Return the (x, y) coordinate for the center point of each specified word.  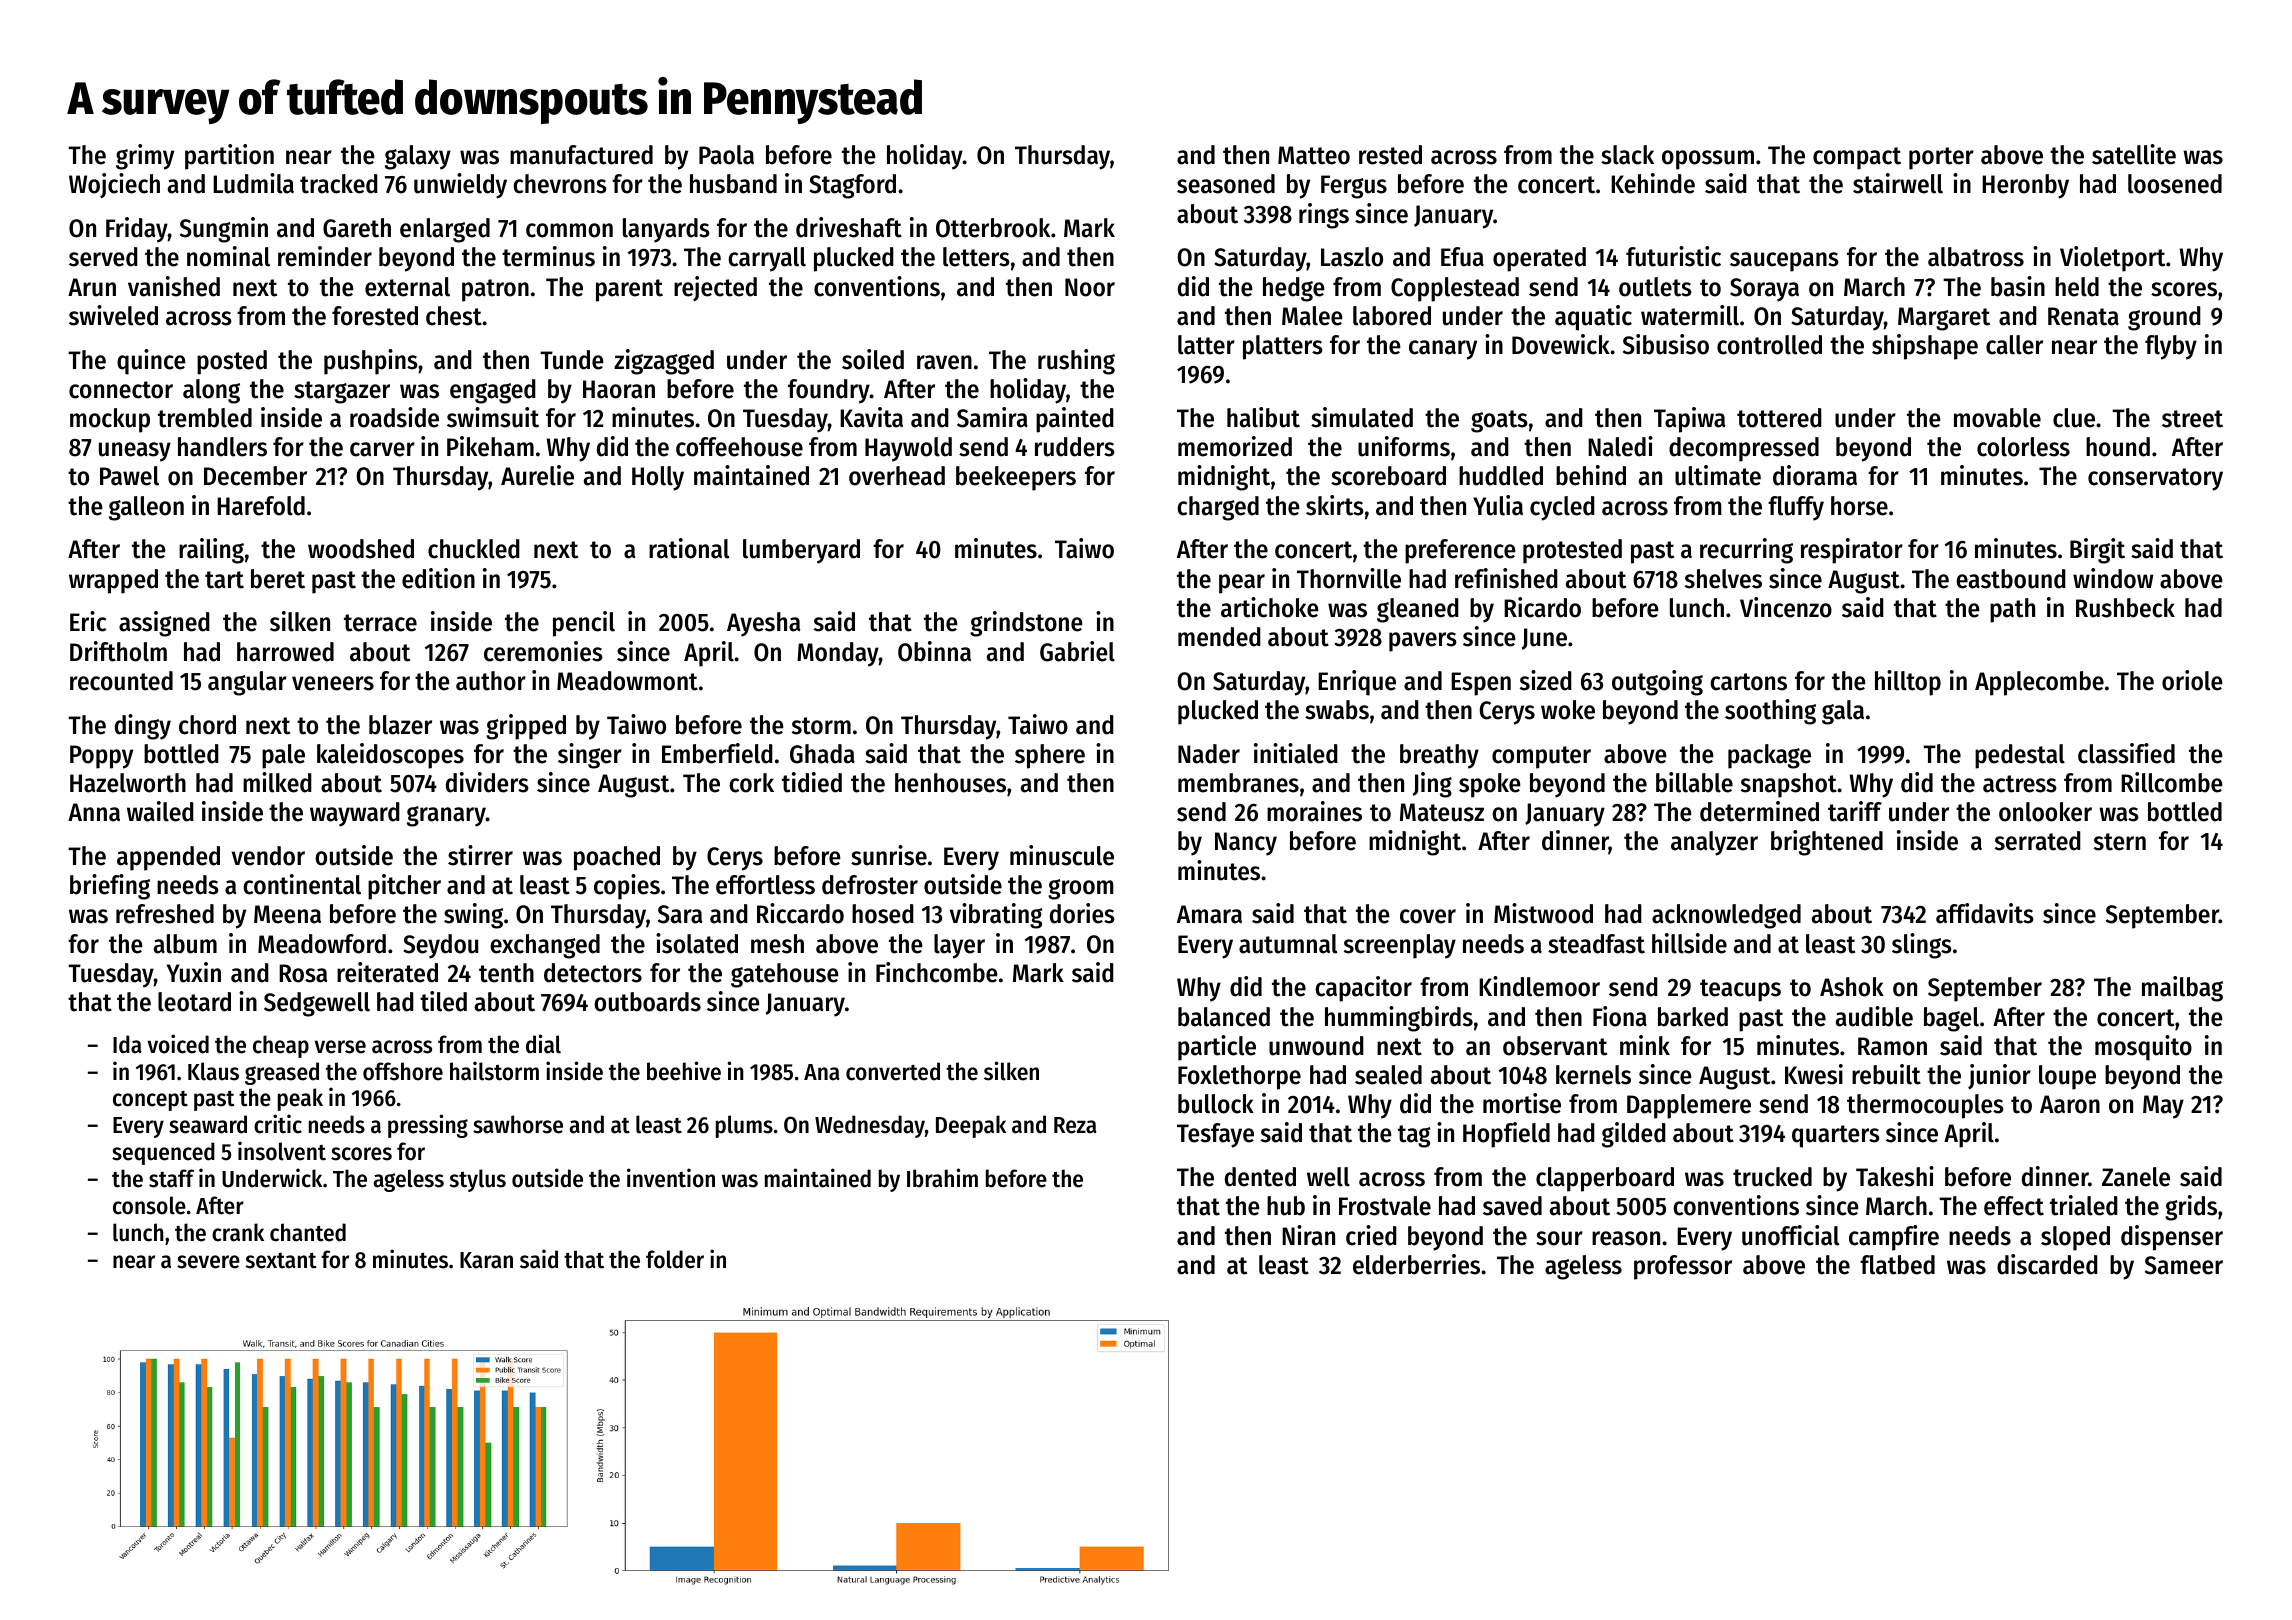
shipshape (1925, 347)
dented (1260, 1177)
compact (1857, 158)
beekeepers (1016, 478)
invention (671, 1178)
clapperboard (1605, 1179)
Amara (1209, 914)
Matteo (1314, 155)
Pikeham (490, 446)
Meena (287, 914)
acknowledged (1726, 916)
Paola (726, 155)
